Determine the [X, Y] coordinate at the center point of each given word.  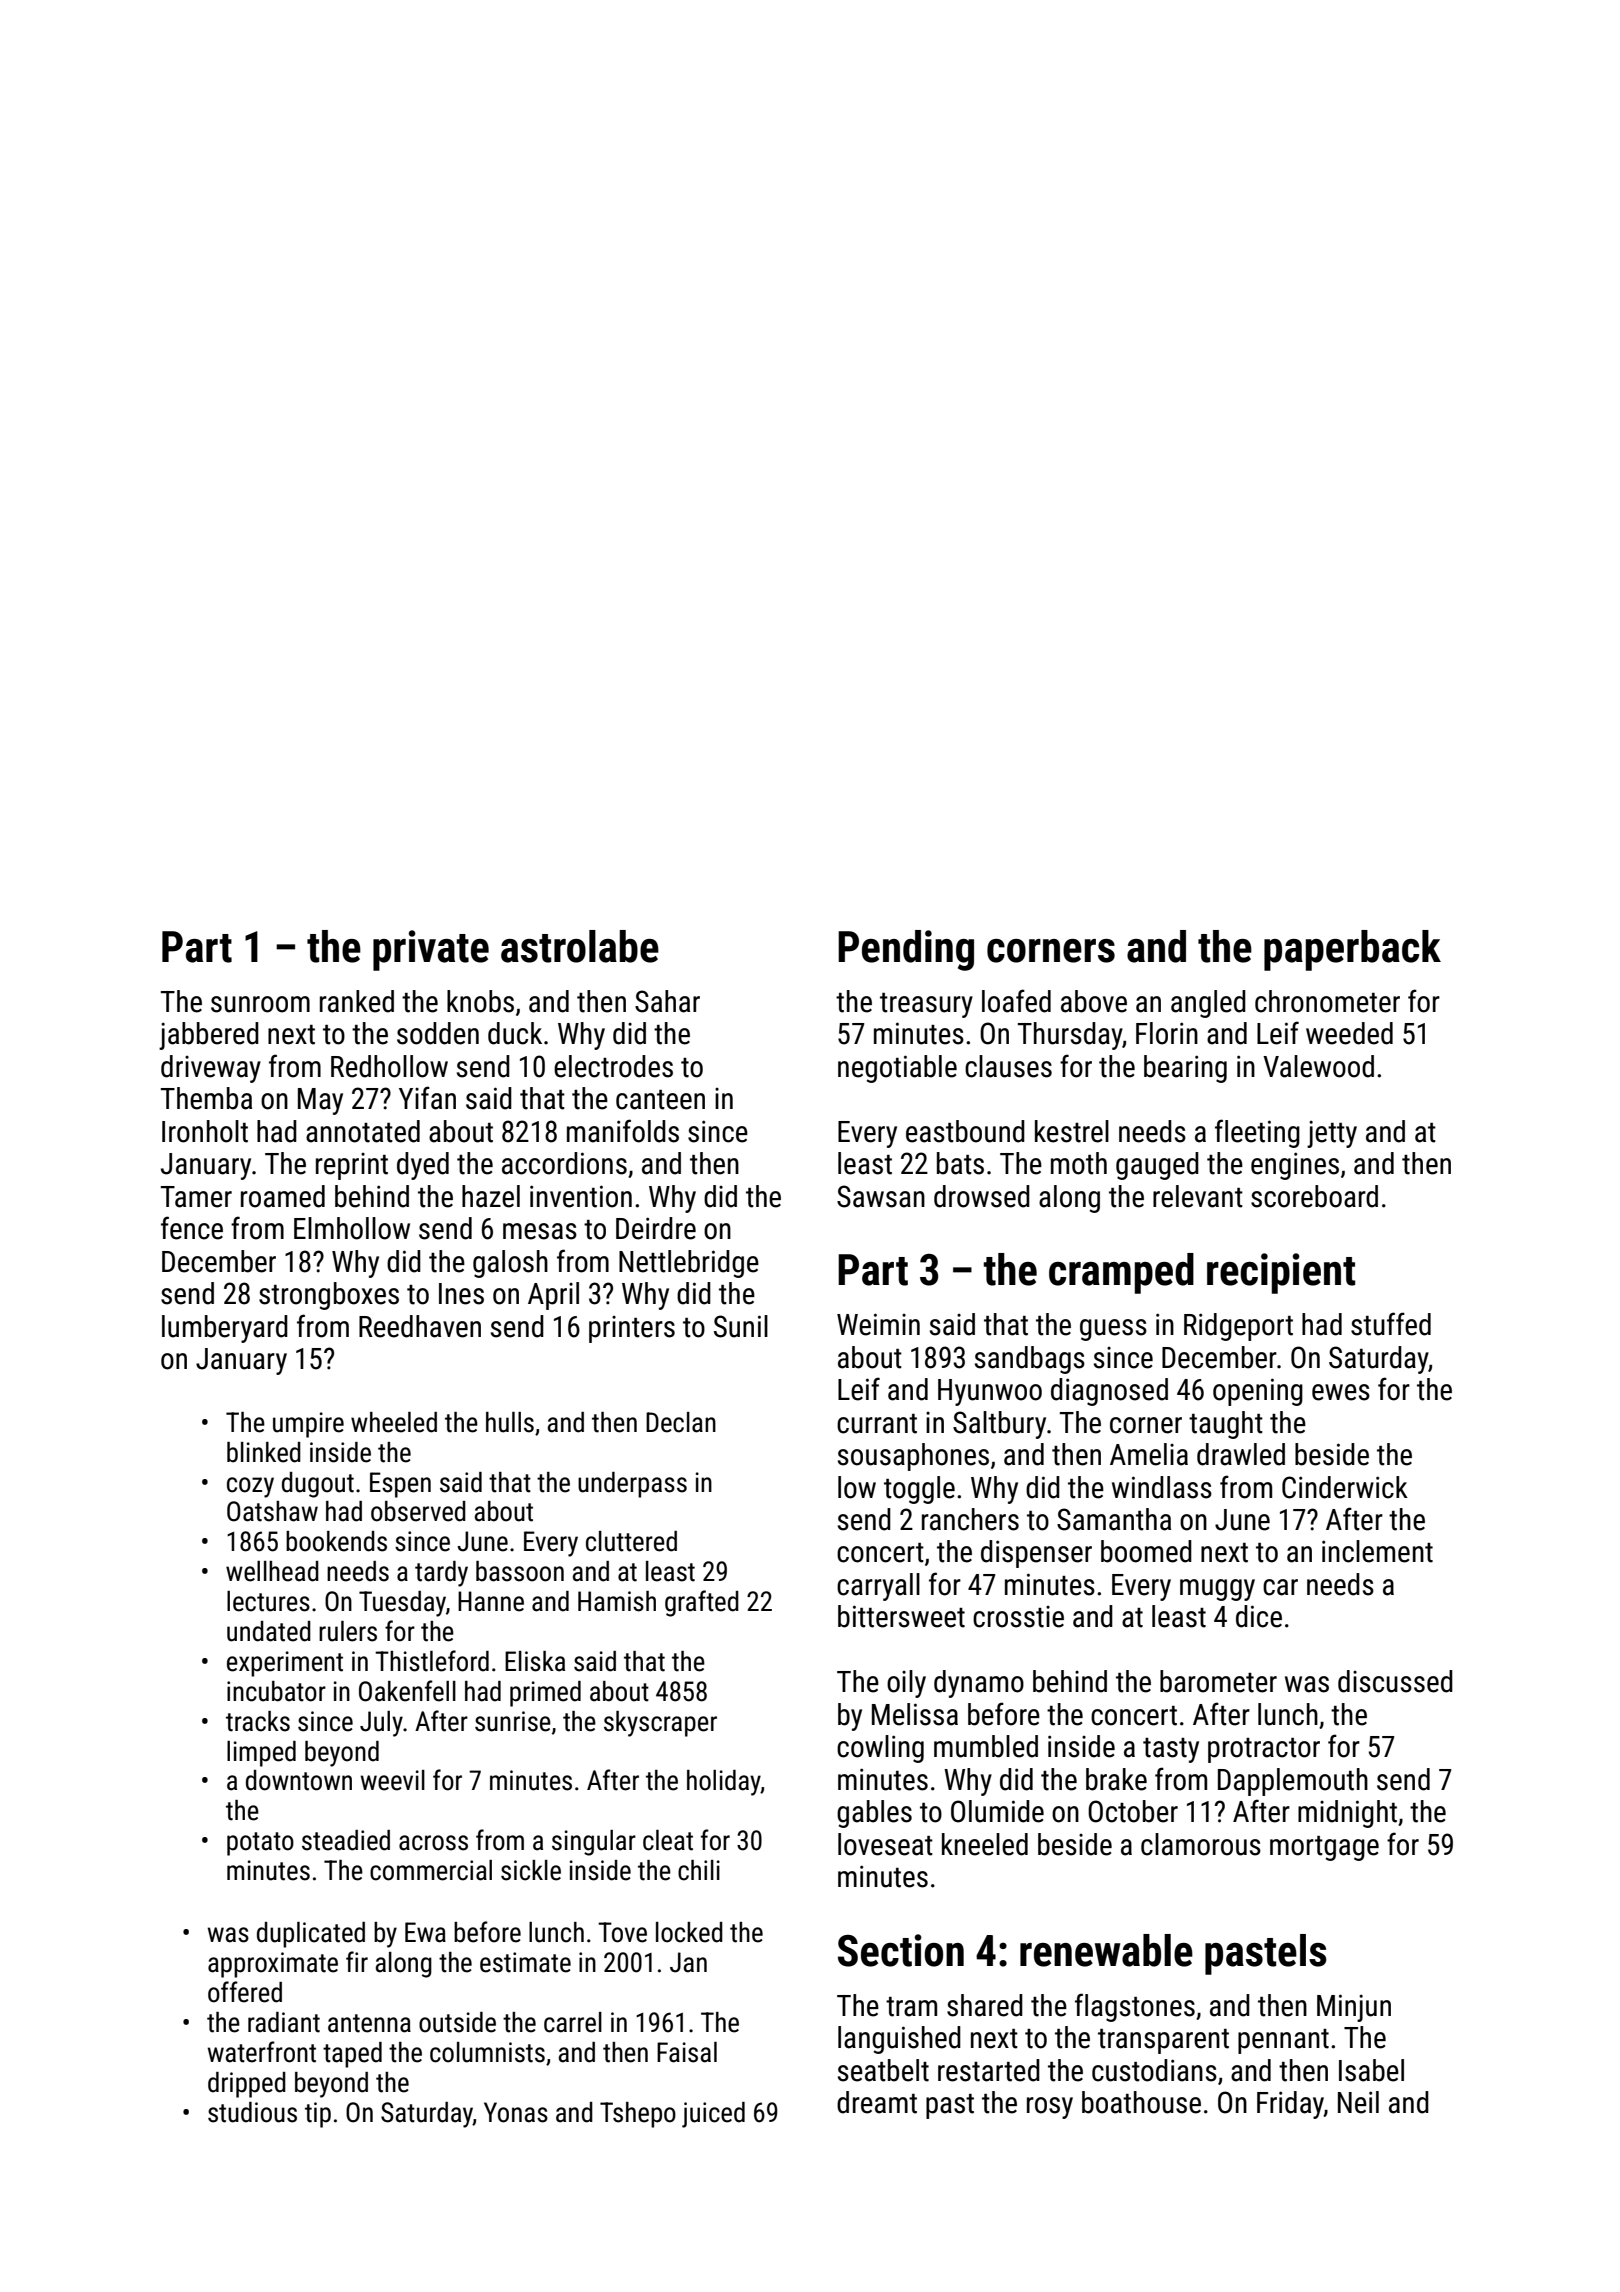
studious [252, 2112]
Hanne [491, 1601]
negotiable [897, 1069]
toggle [919, 1490]
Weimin [878, 1324]
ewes [1341, 1392]
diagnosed [1109, 1392]
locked [689, 1932]
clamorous [1201, 1844]
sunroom [260, 1004]
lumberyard [225, 1329]
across [433, 1843]
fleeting [1257, 1133]
